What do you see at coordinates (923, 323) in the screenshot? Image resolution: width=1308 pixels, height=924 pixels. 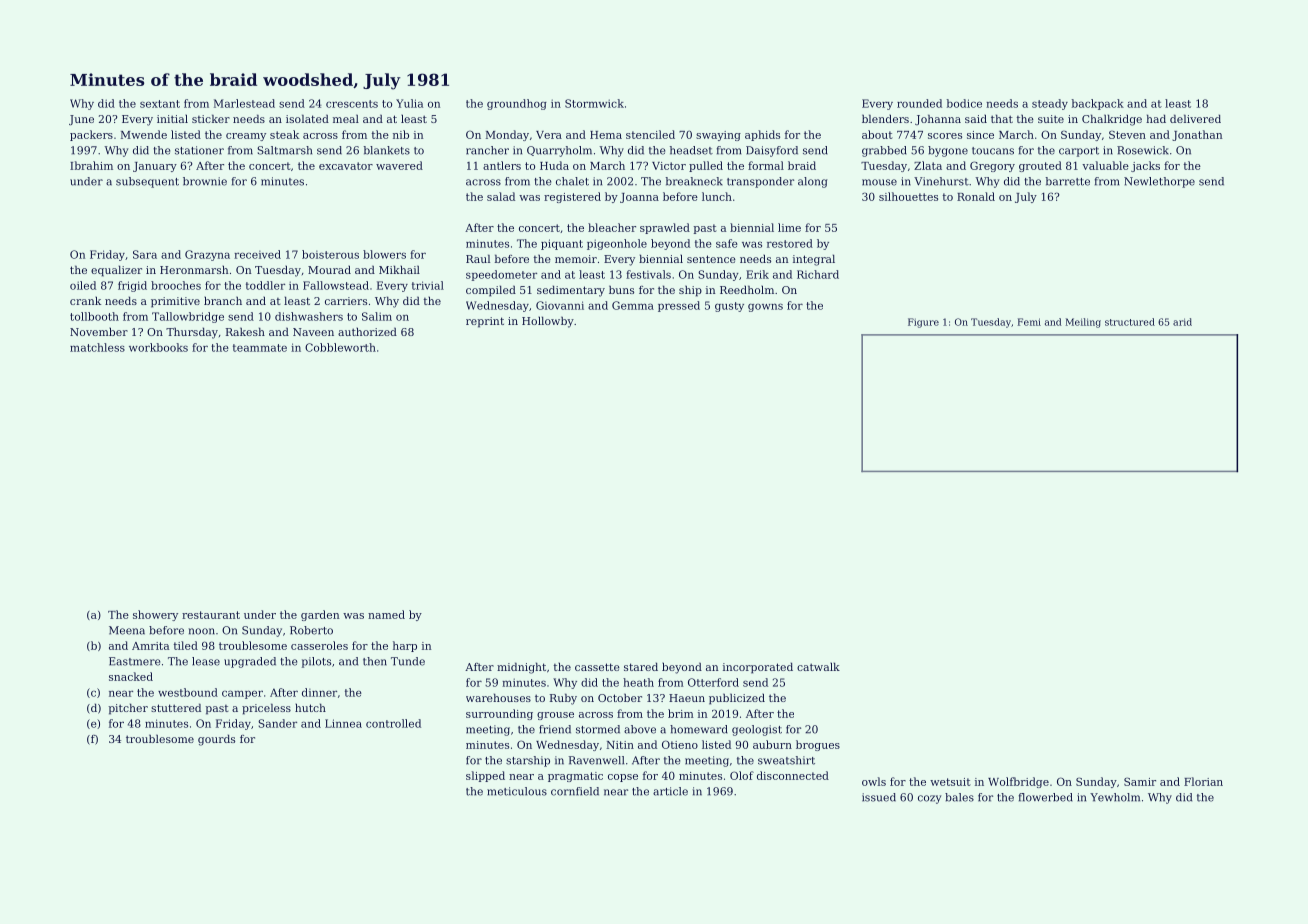 I see `Figure` at bounding box center [923, 323].
